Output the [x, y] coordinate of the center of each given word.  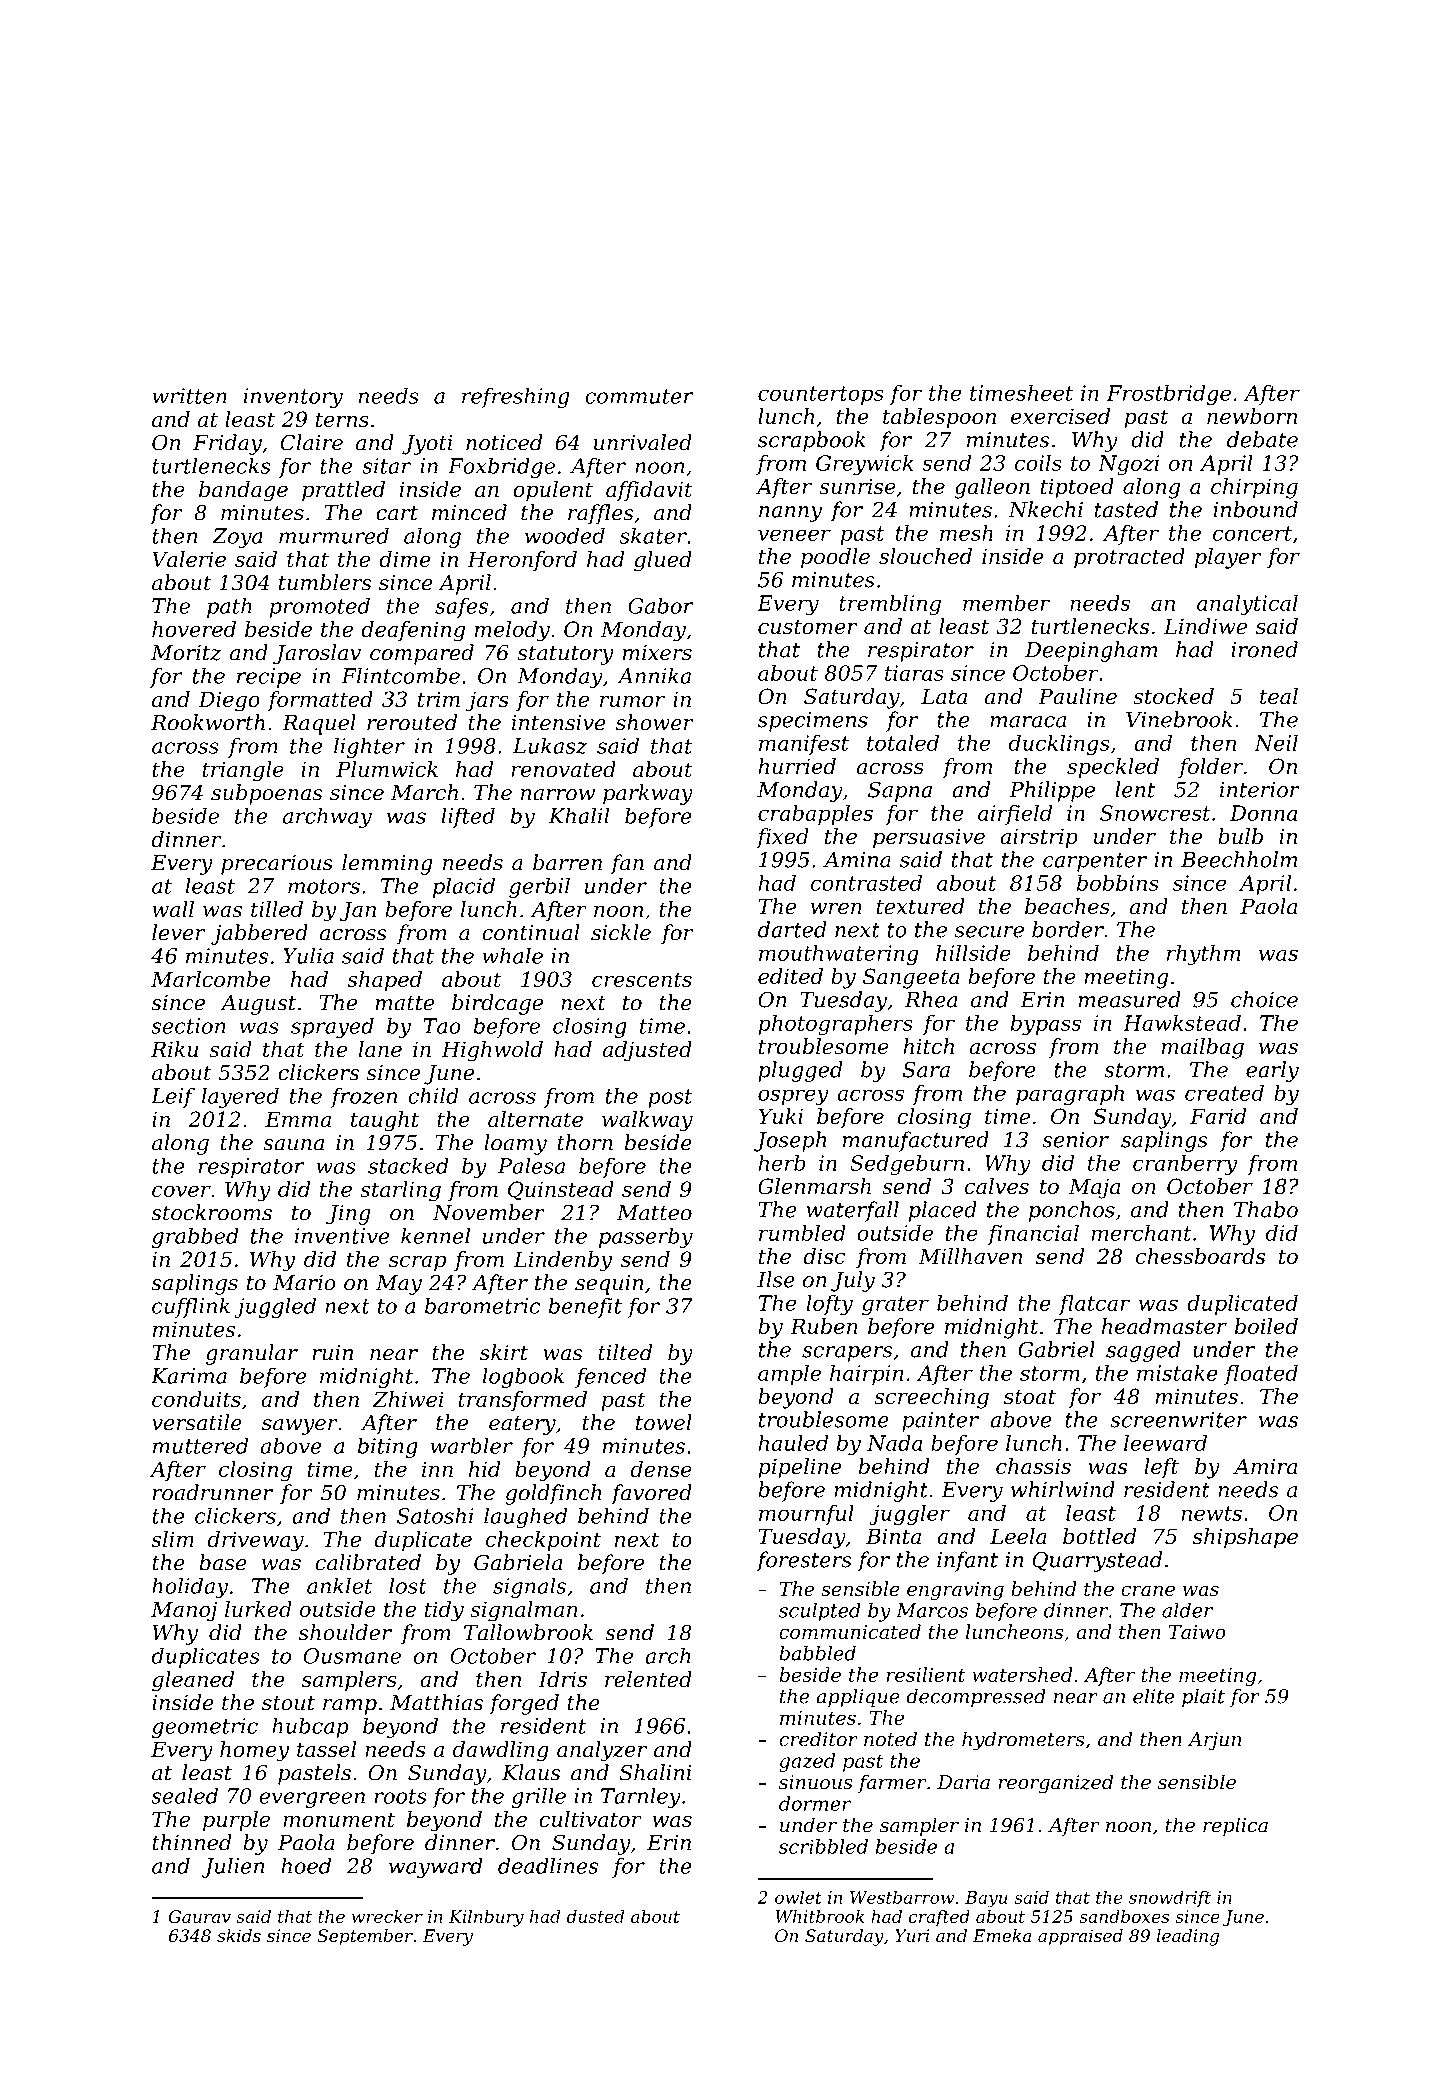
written [189, 396]
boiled [1266, 1326]
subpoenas [267, 794]
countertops [821, 395]
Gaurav [200, 1916]
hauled [793, 1443]
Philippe [1052, 791]
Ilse [776, 1279]
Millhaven [970, 1256]
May [399, 1285]
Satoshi [435, 1515]
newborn [1252, 416]
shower [654, 722]
